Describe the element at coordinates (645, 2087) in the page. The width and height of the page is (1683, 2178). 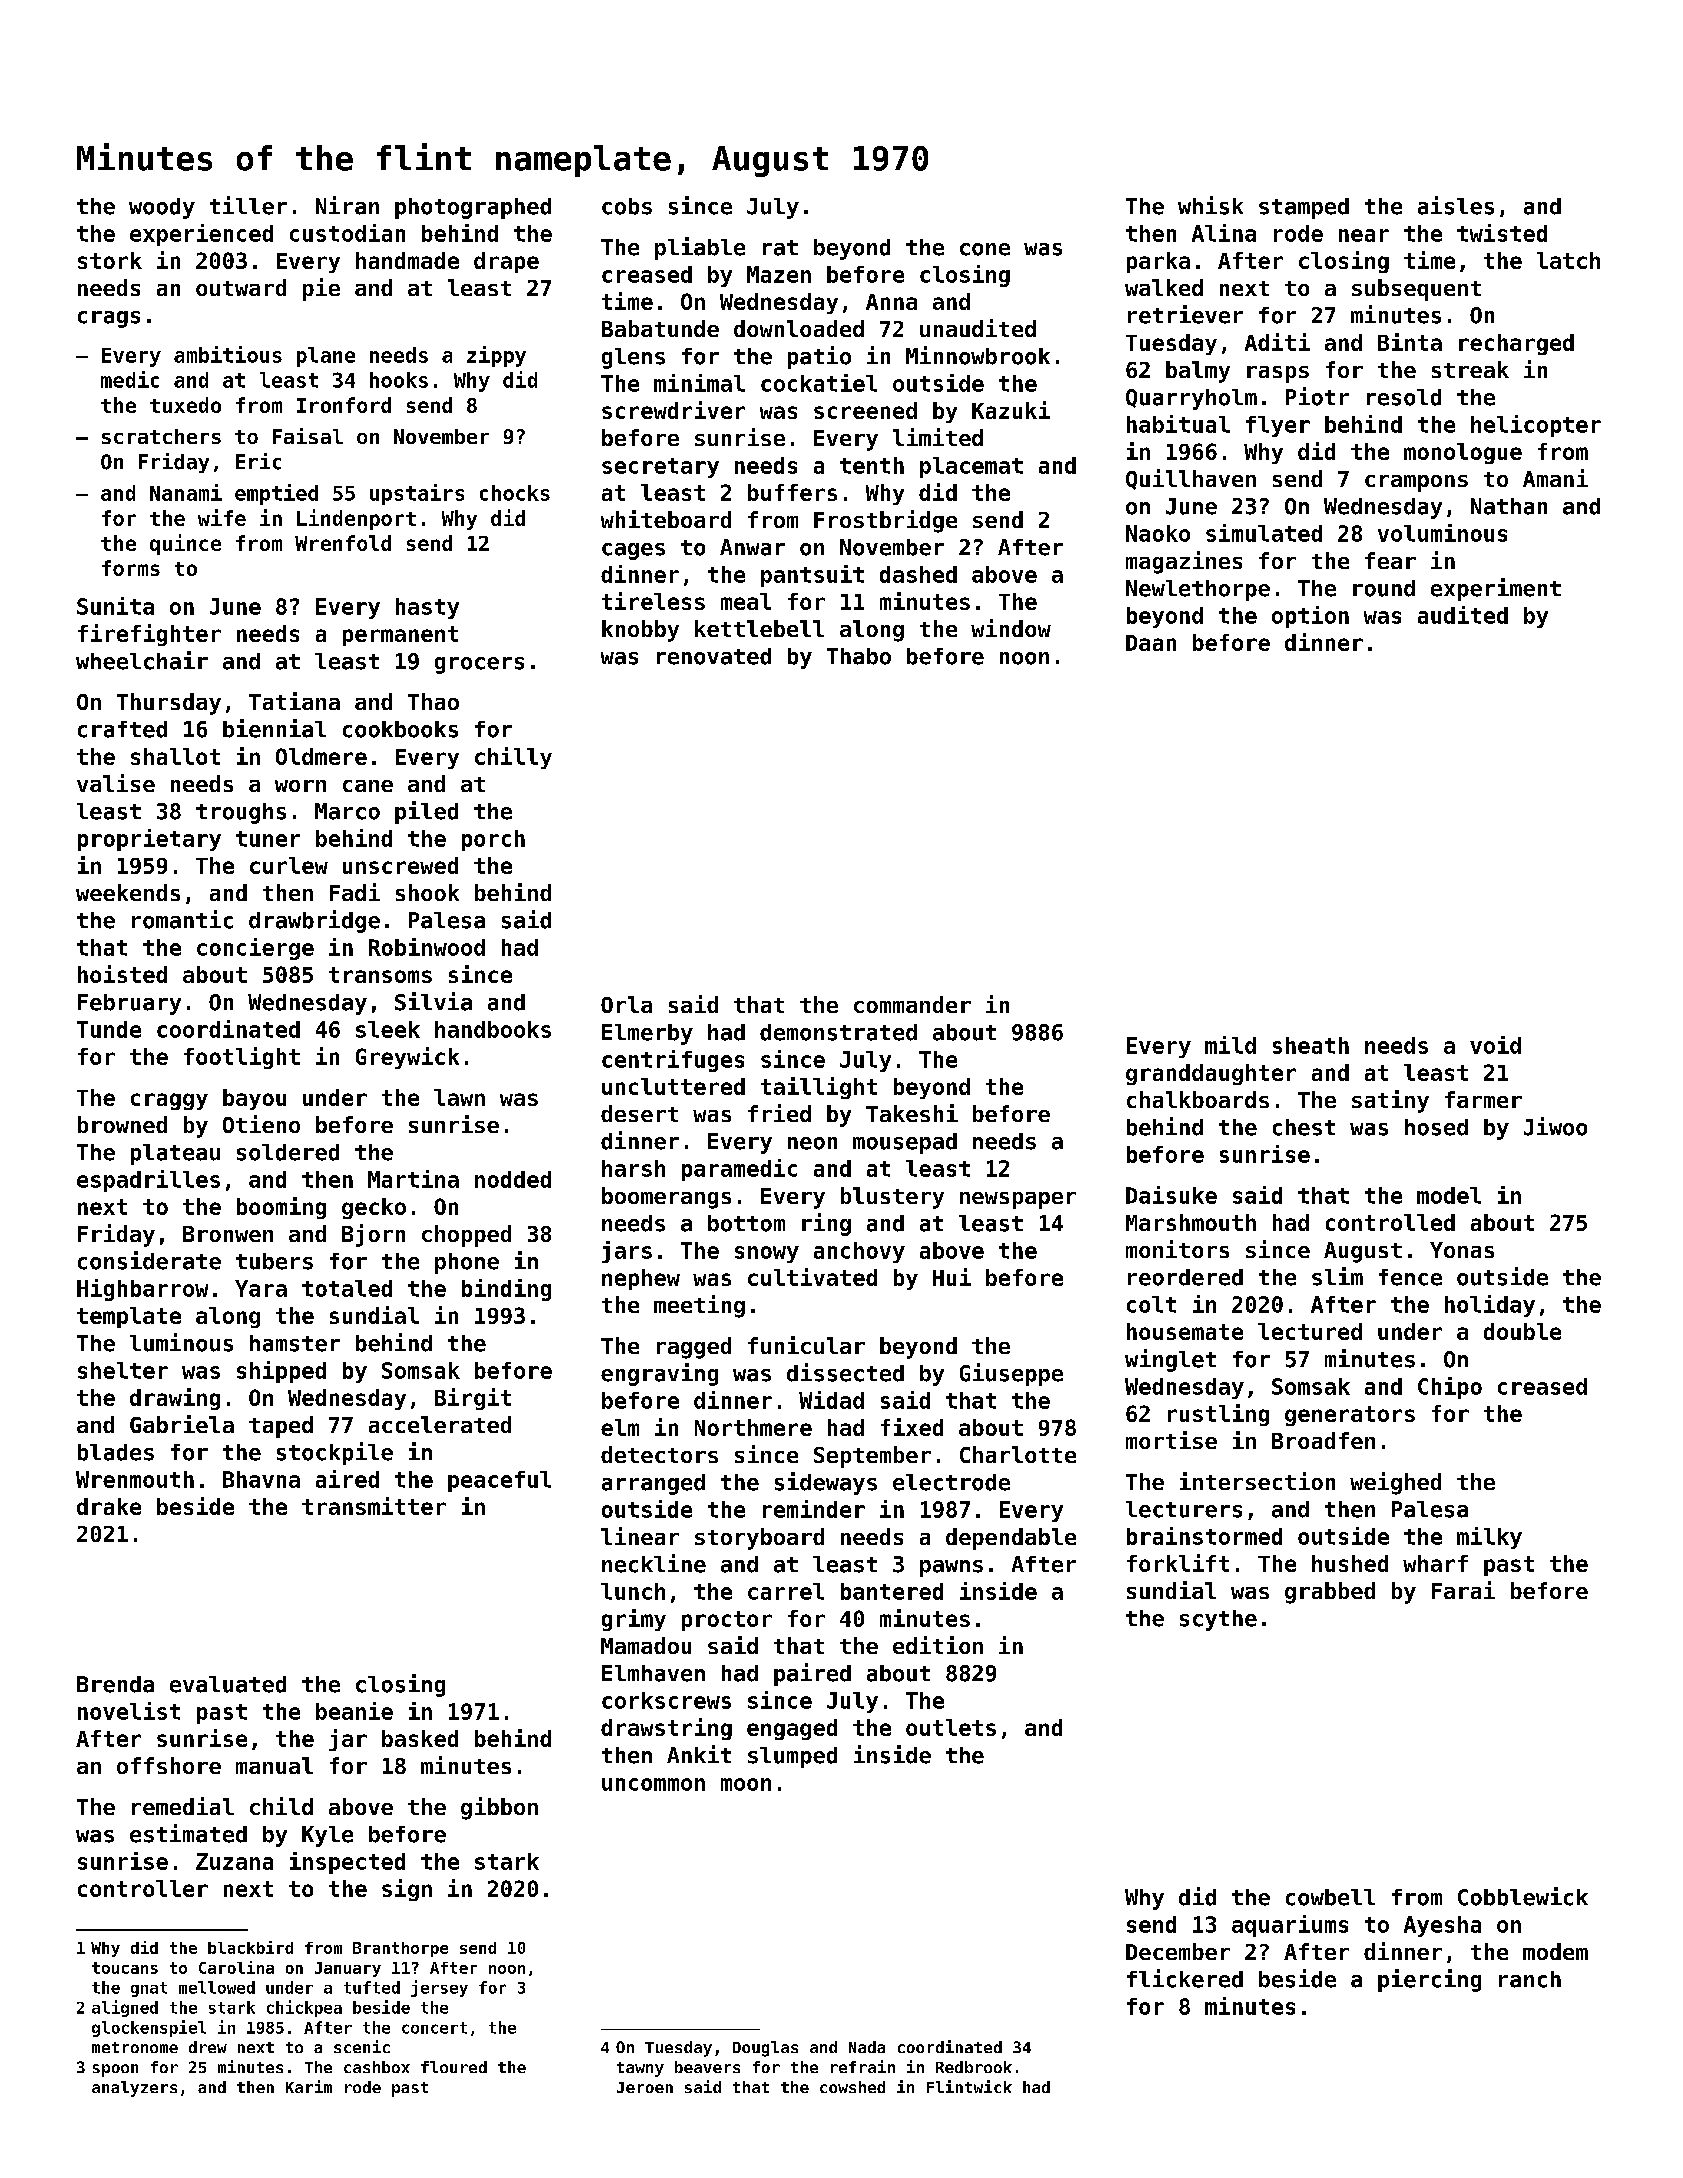
I see `Jeroen` at that location.
